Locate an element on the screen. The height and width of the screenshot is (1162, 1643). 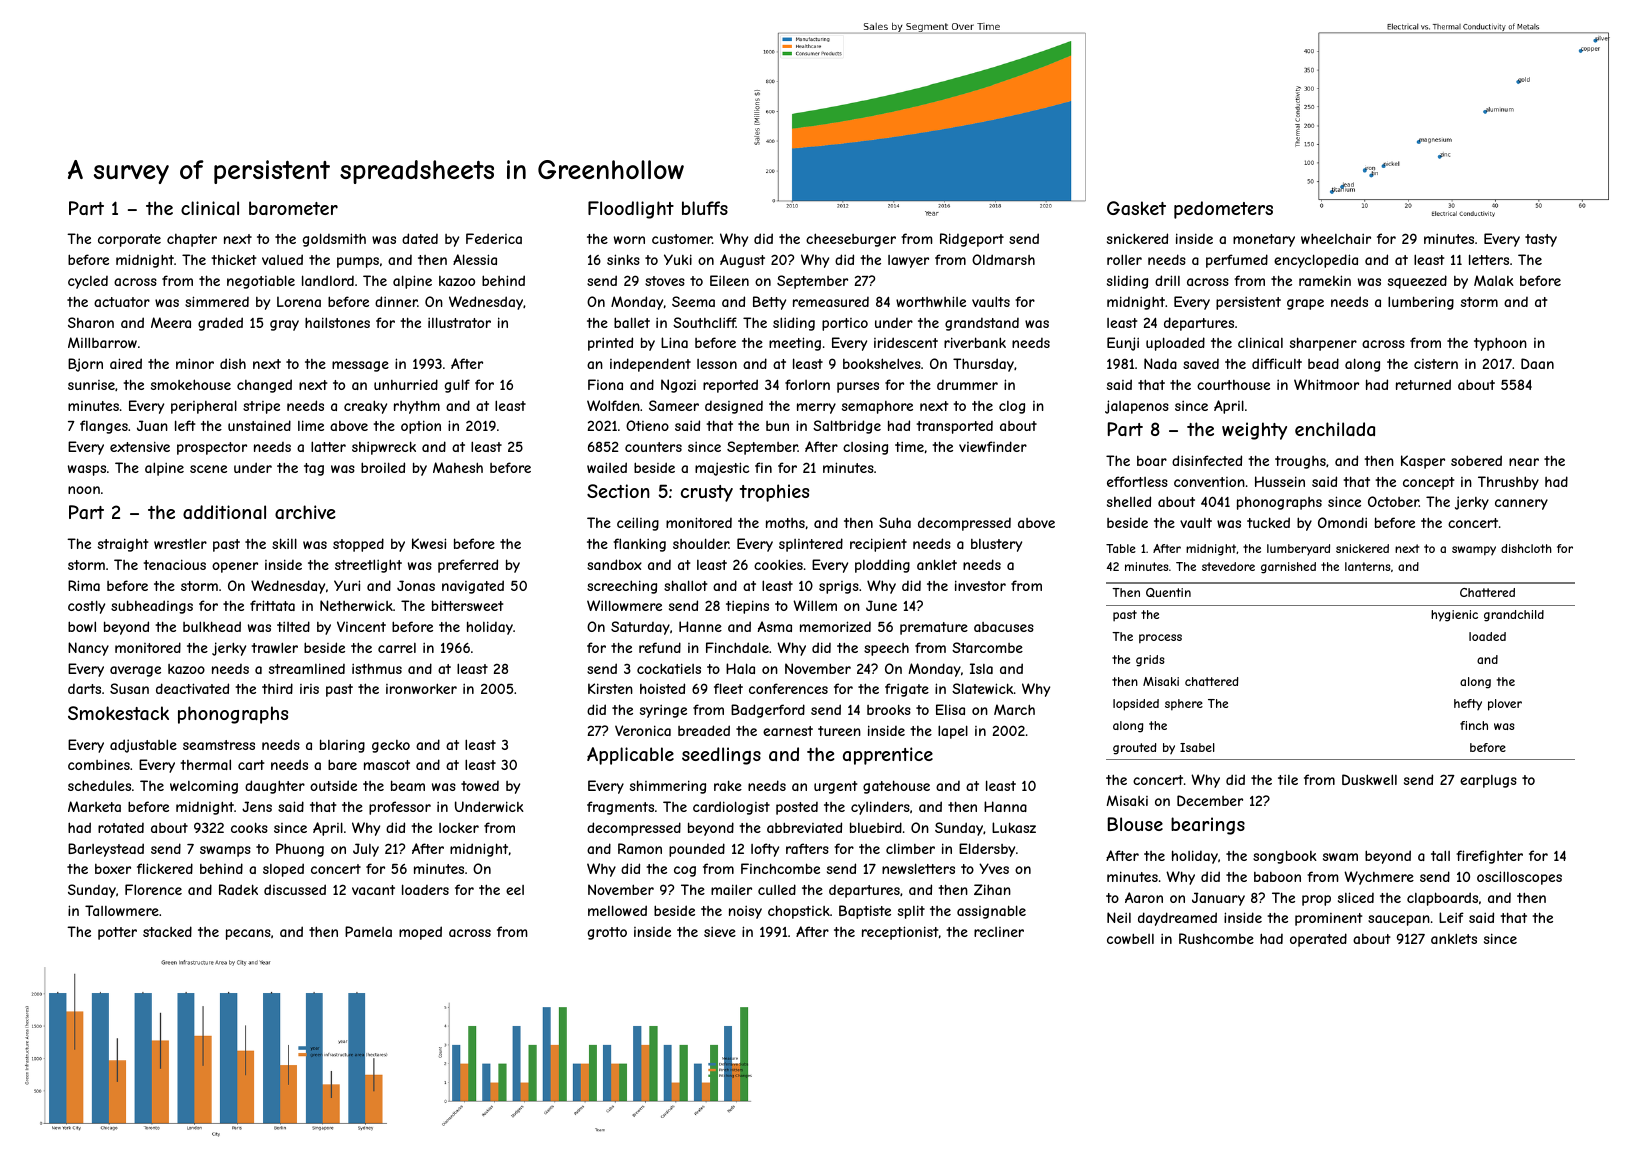
pedometers is located at coordinates (1223, 210).
